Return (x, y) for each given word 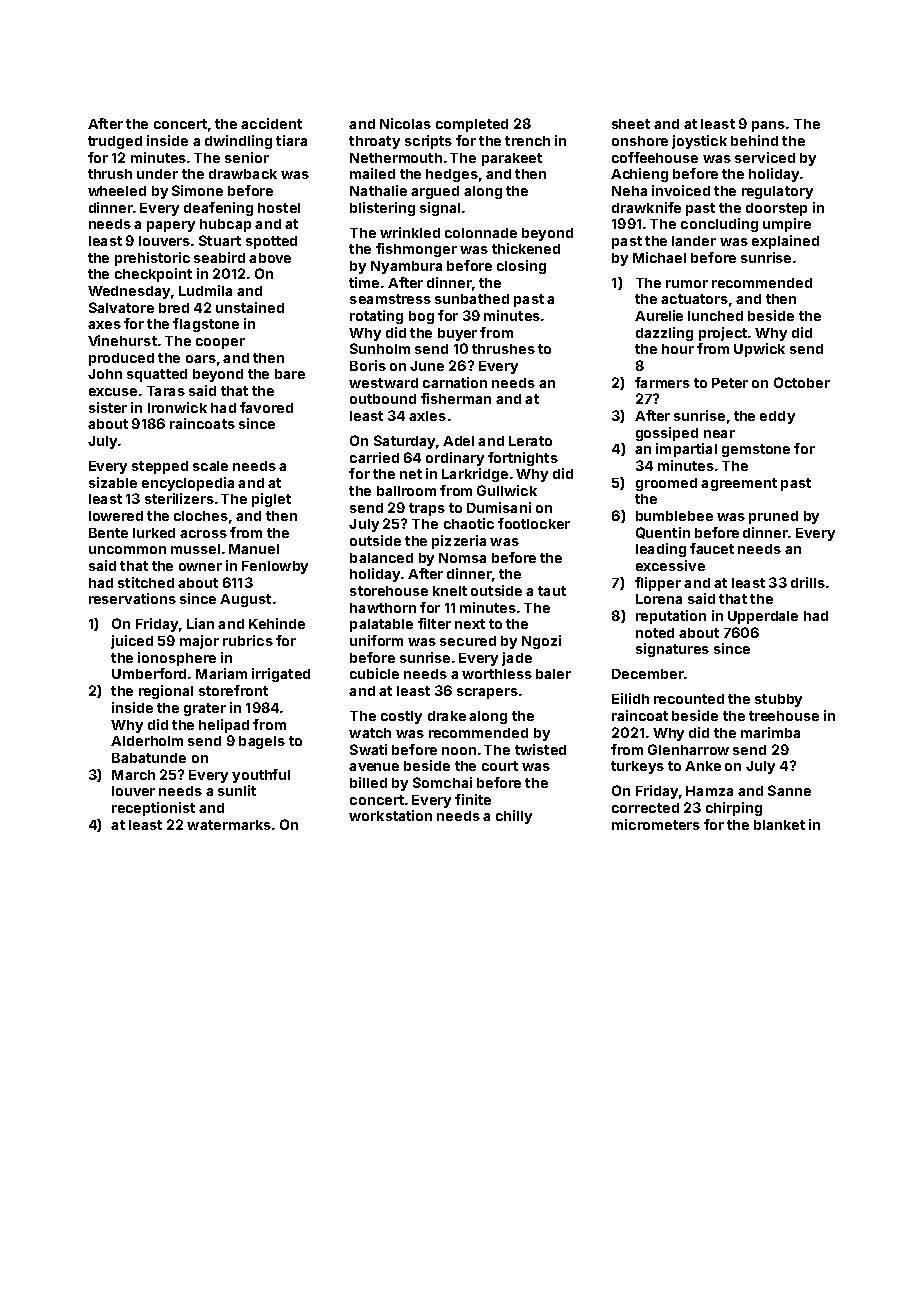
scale (210, 466)
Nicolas (405, 123)
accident (271, 123)
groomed (666, 484)
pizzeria (459, 542)
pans (768, 126)
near (719, 434)
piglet (271, 500)
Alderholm (147, 741)
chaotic (469, 523)
